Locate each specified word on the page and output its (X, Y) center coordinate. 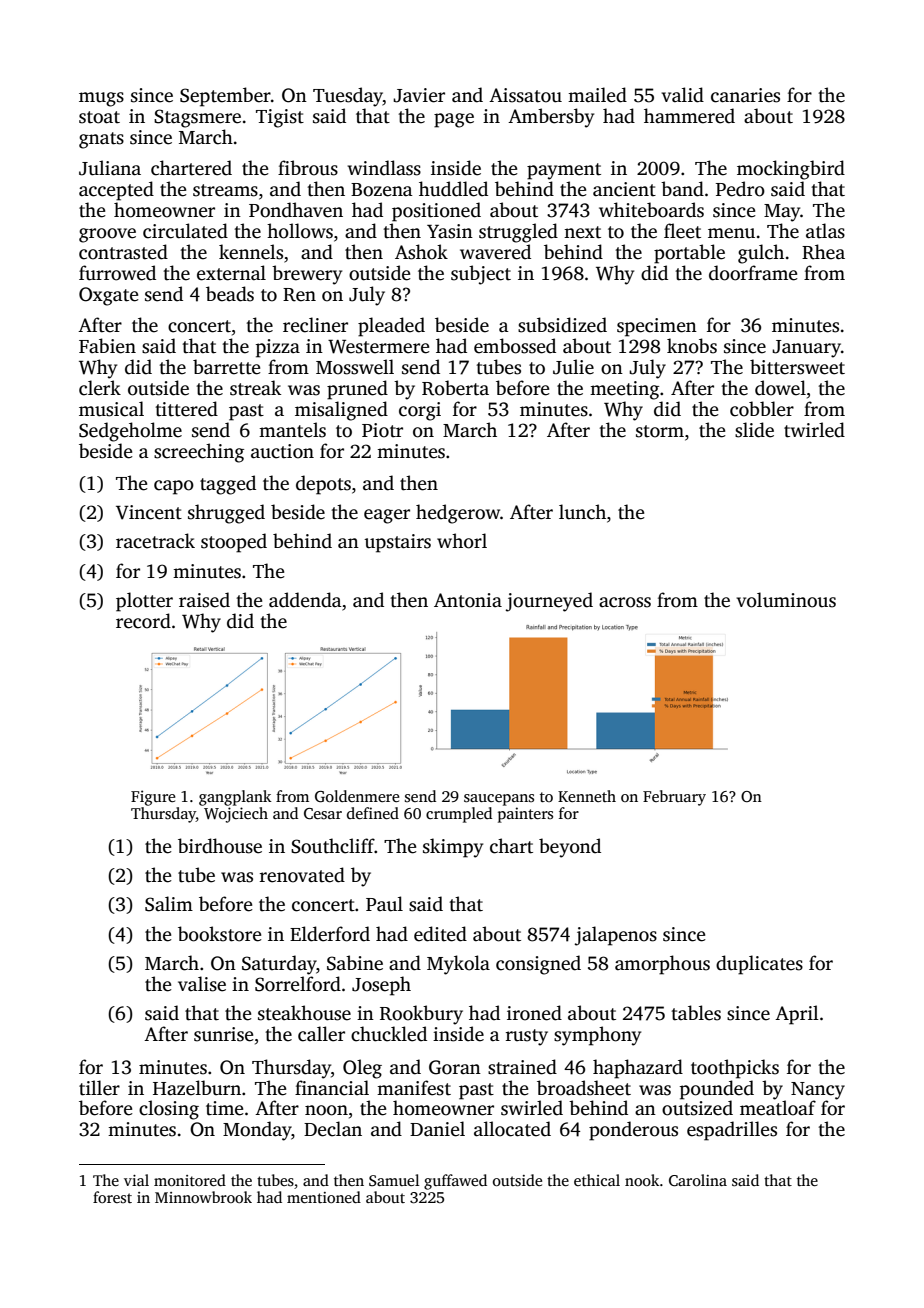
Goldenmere (357, 796)
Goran (455, 1067)
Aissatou (525, 95)
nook (642, 1180)
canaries (745, 95)
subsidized (562, 325)
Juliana (110, 168)
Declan (333, 1129)
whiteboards (651, 210)
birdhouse (220, 846)
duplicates (759, 965)
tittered (186, 409)
